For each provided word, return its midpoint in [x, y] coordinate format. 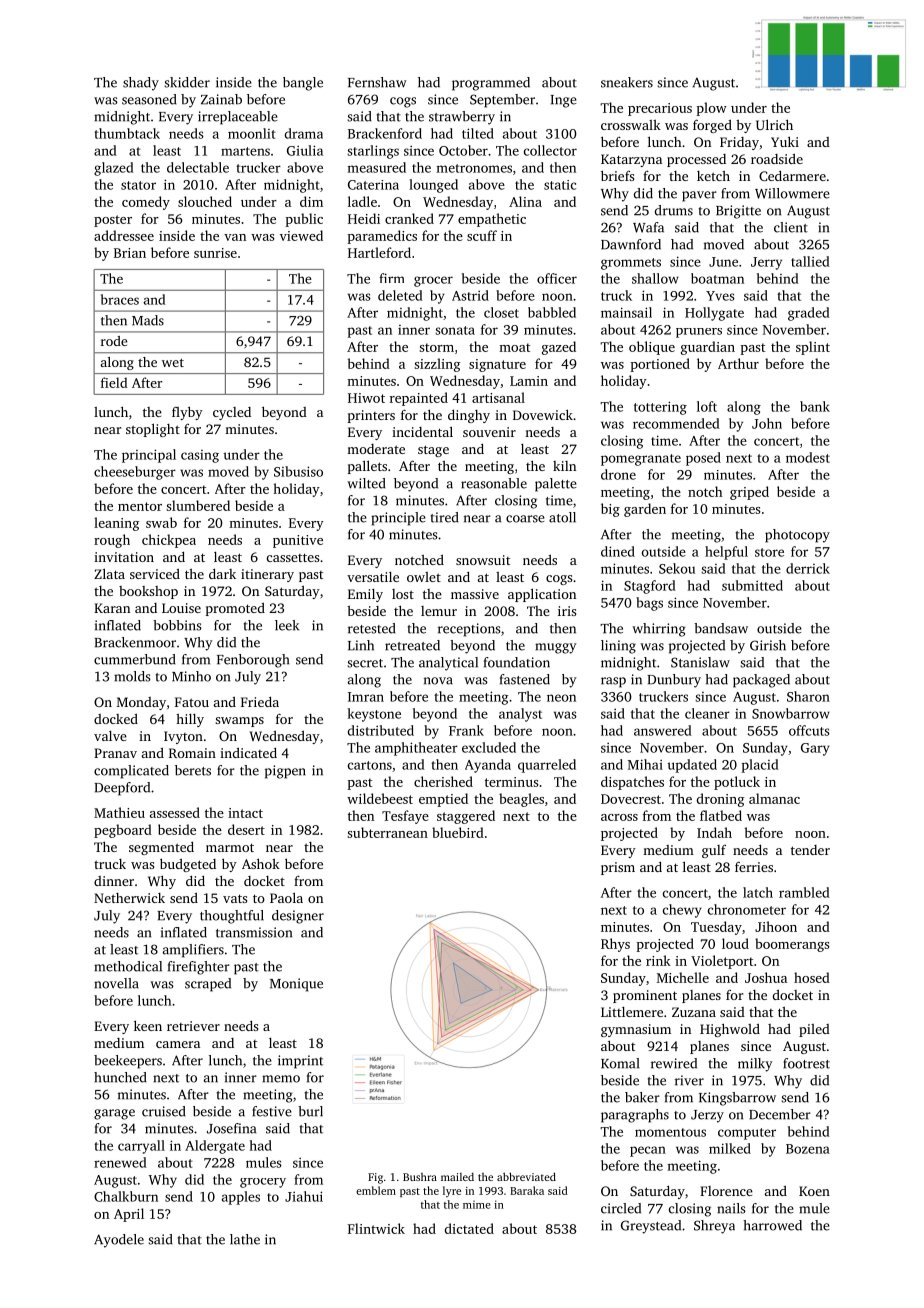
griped [749, 493]
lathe [245, 1239]
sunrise [215, 253]
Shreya [714, 1227]
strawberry [462, 118]
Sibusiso [298, 471]
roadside [777, 159]
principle [398, 519]
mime [477, 1205]
